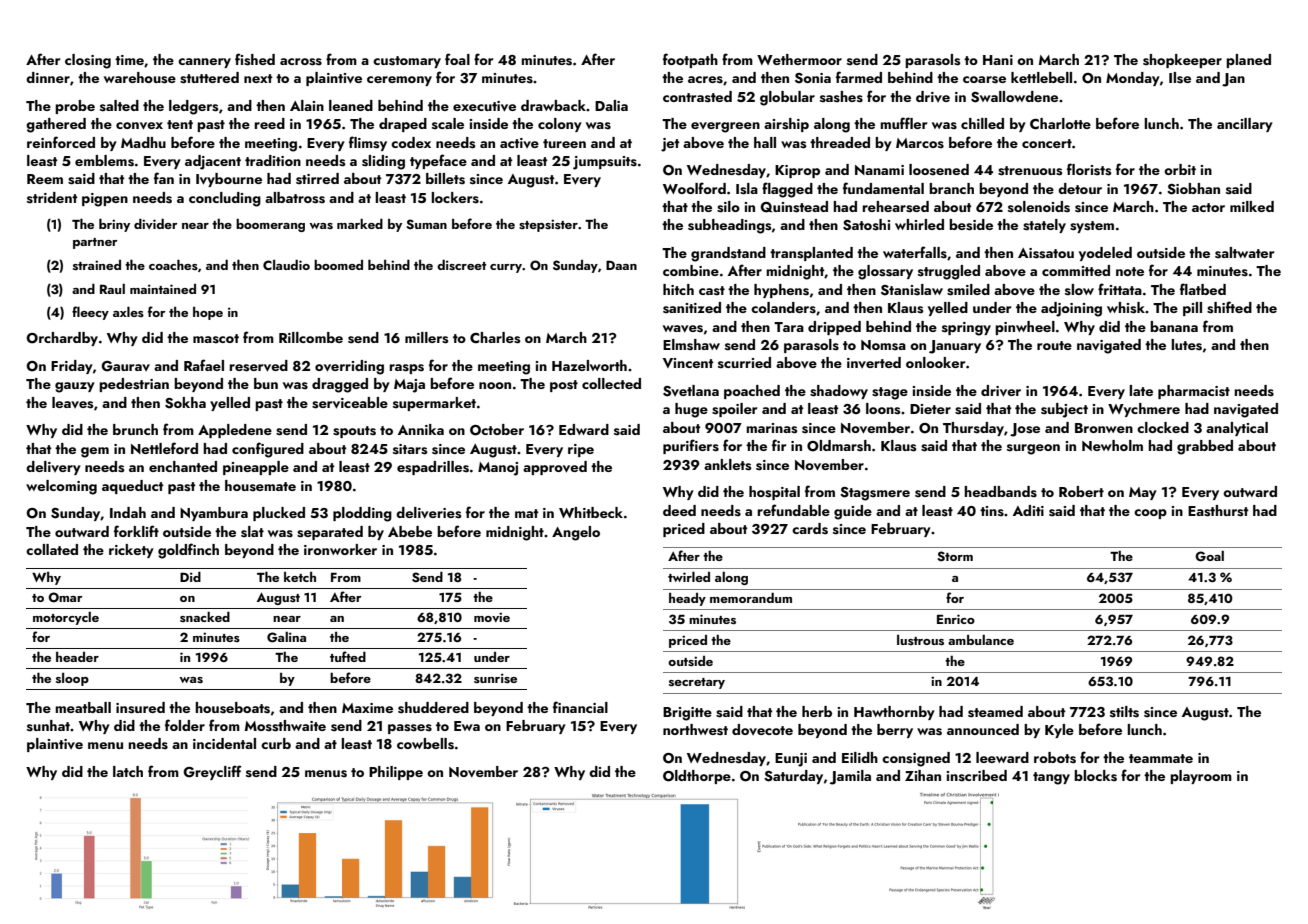 The image size is (1308, 924). What do you see at coordinates (204, 63) in the screenshot?
I see `cannery` at bounding box center [204, 63].
